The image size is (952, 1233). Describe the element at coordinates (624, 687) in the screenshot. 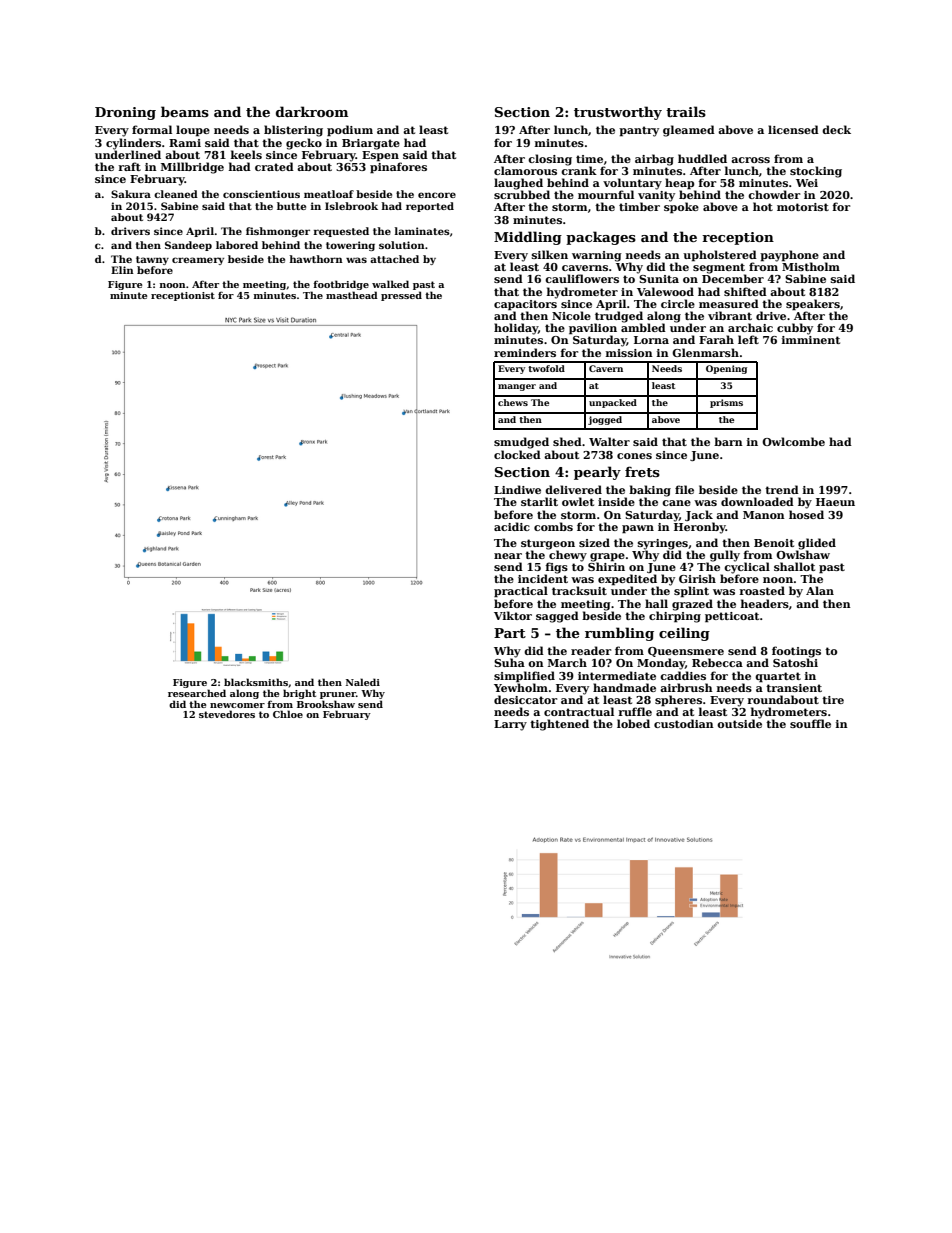

I see `handmade` at that location.
